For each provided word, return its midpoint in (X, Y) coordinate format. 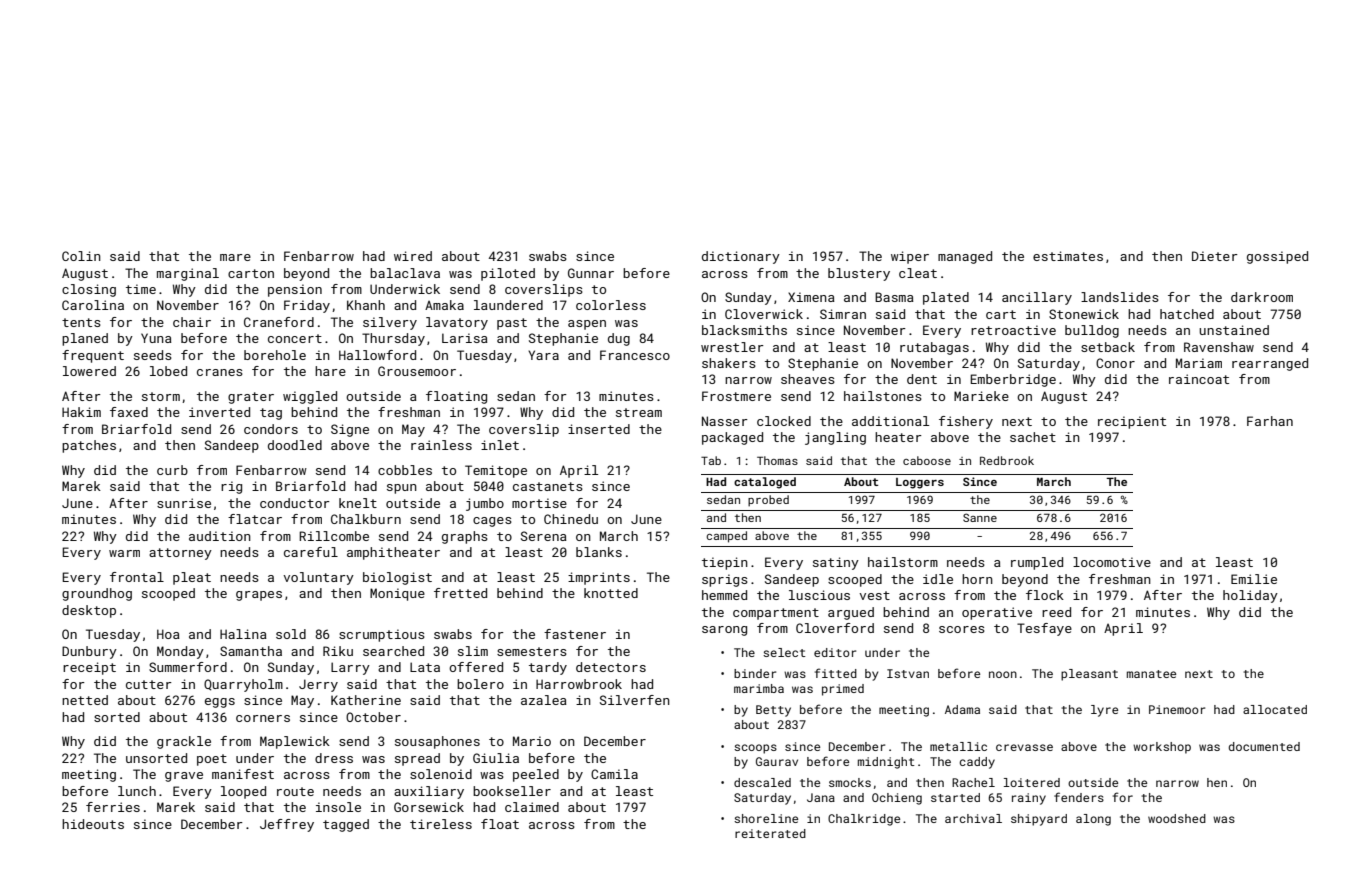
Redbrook (1007, 460)
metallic (958, 746)
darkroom (1262, 297)
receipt (89, 668)
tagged (346, 825)
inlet (500, 445)
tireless (441, 824)
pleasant (1089, 675)
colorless (611, 305)
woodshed (1177, 818)
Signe (350, 430)
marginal (188, 274)
